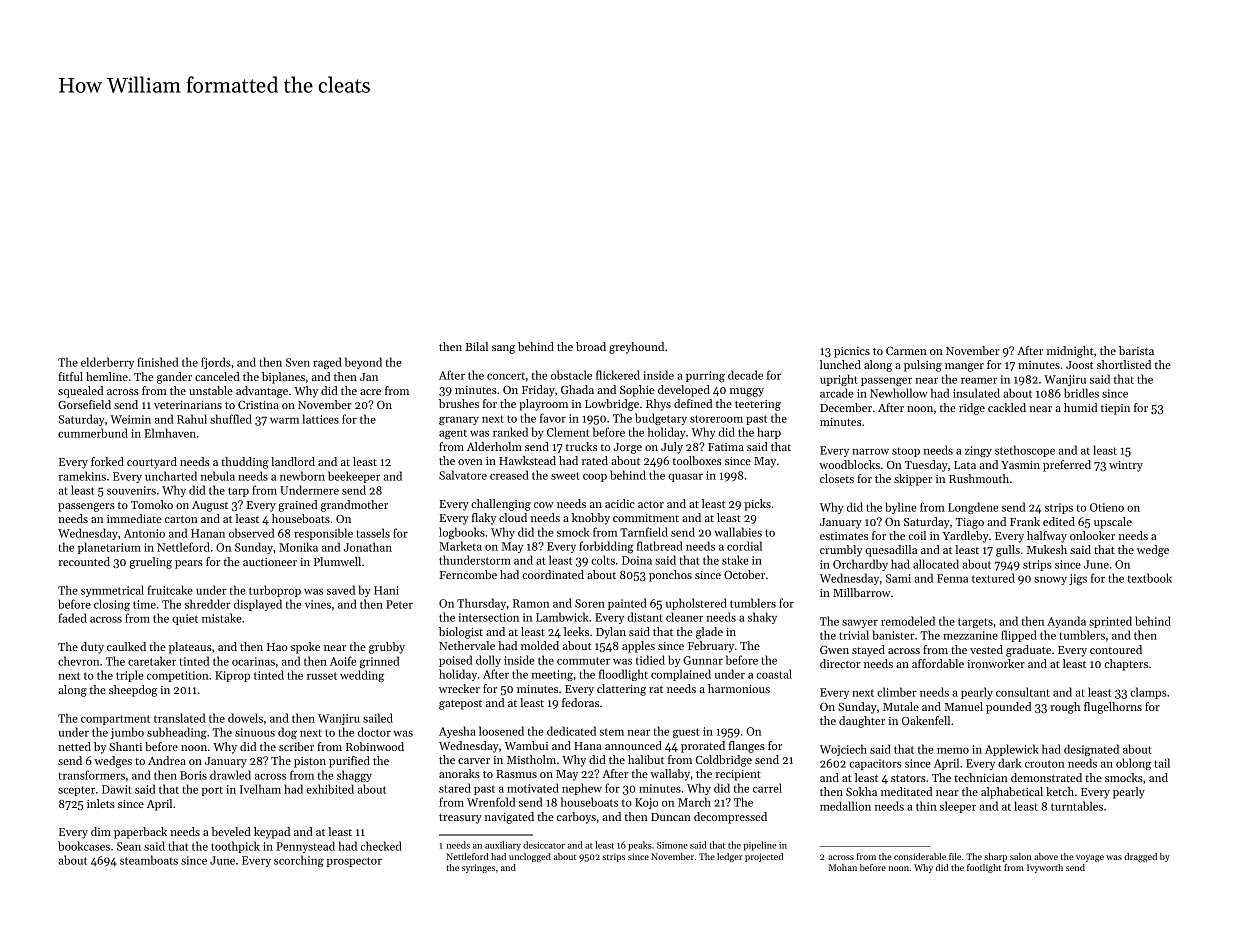 The image size is (1233, 952). What do you see at coordinates (299, 861) in the image?
I see `scorching` at bounding box center [299, 861].
